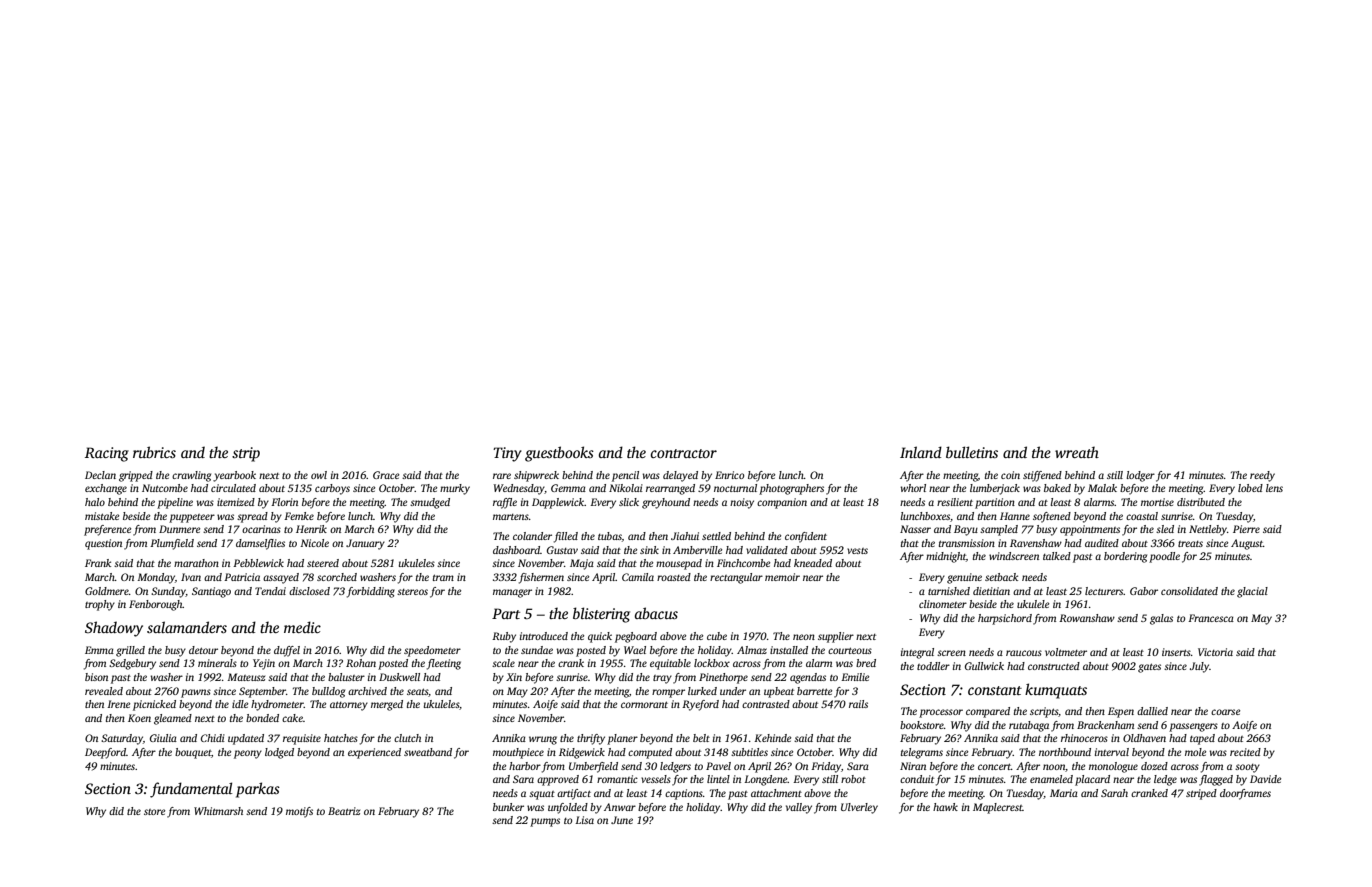  What do you see at coordinates (114, 629) in the screenshot?
I see `Shadowy` at bounding box center [114, 629].
